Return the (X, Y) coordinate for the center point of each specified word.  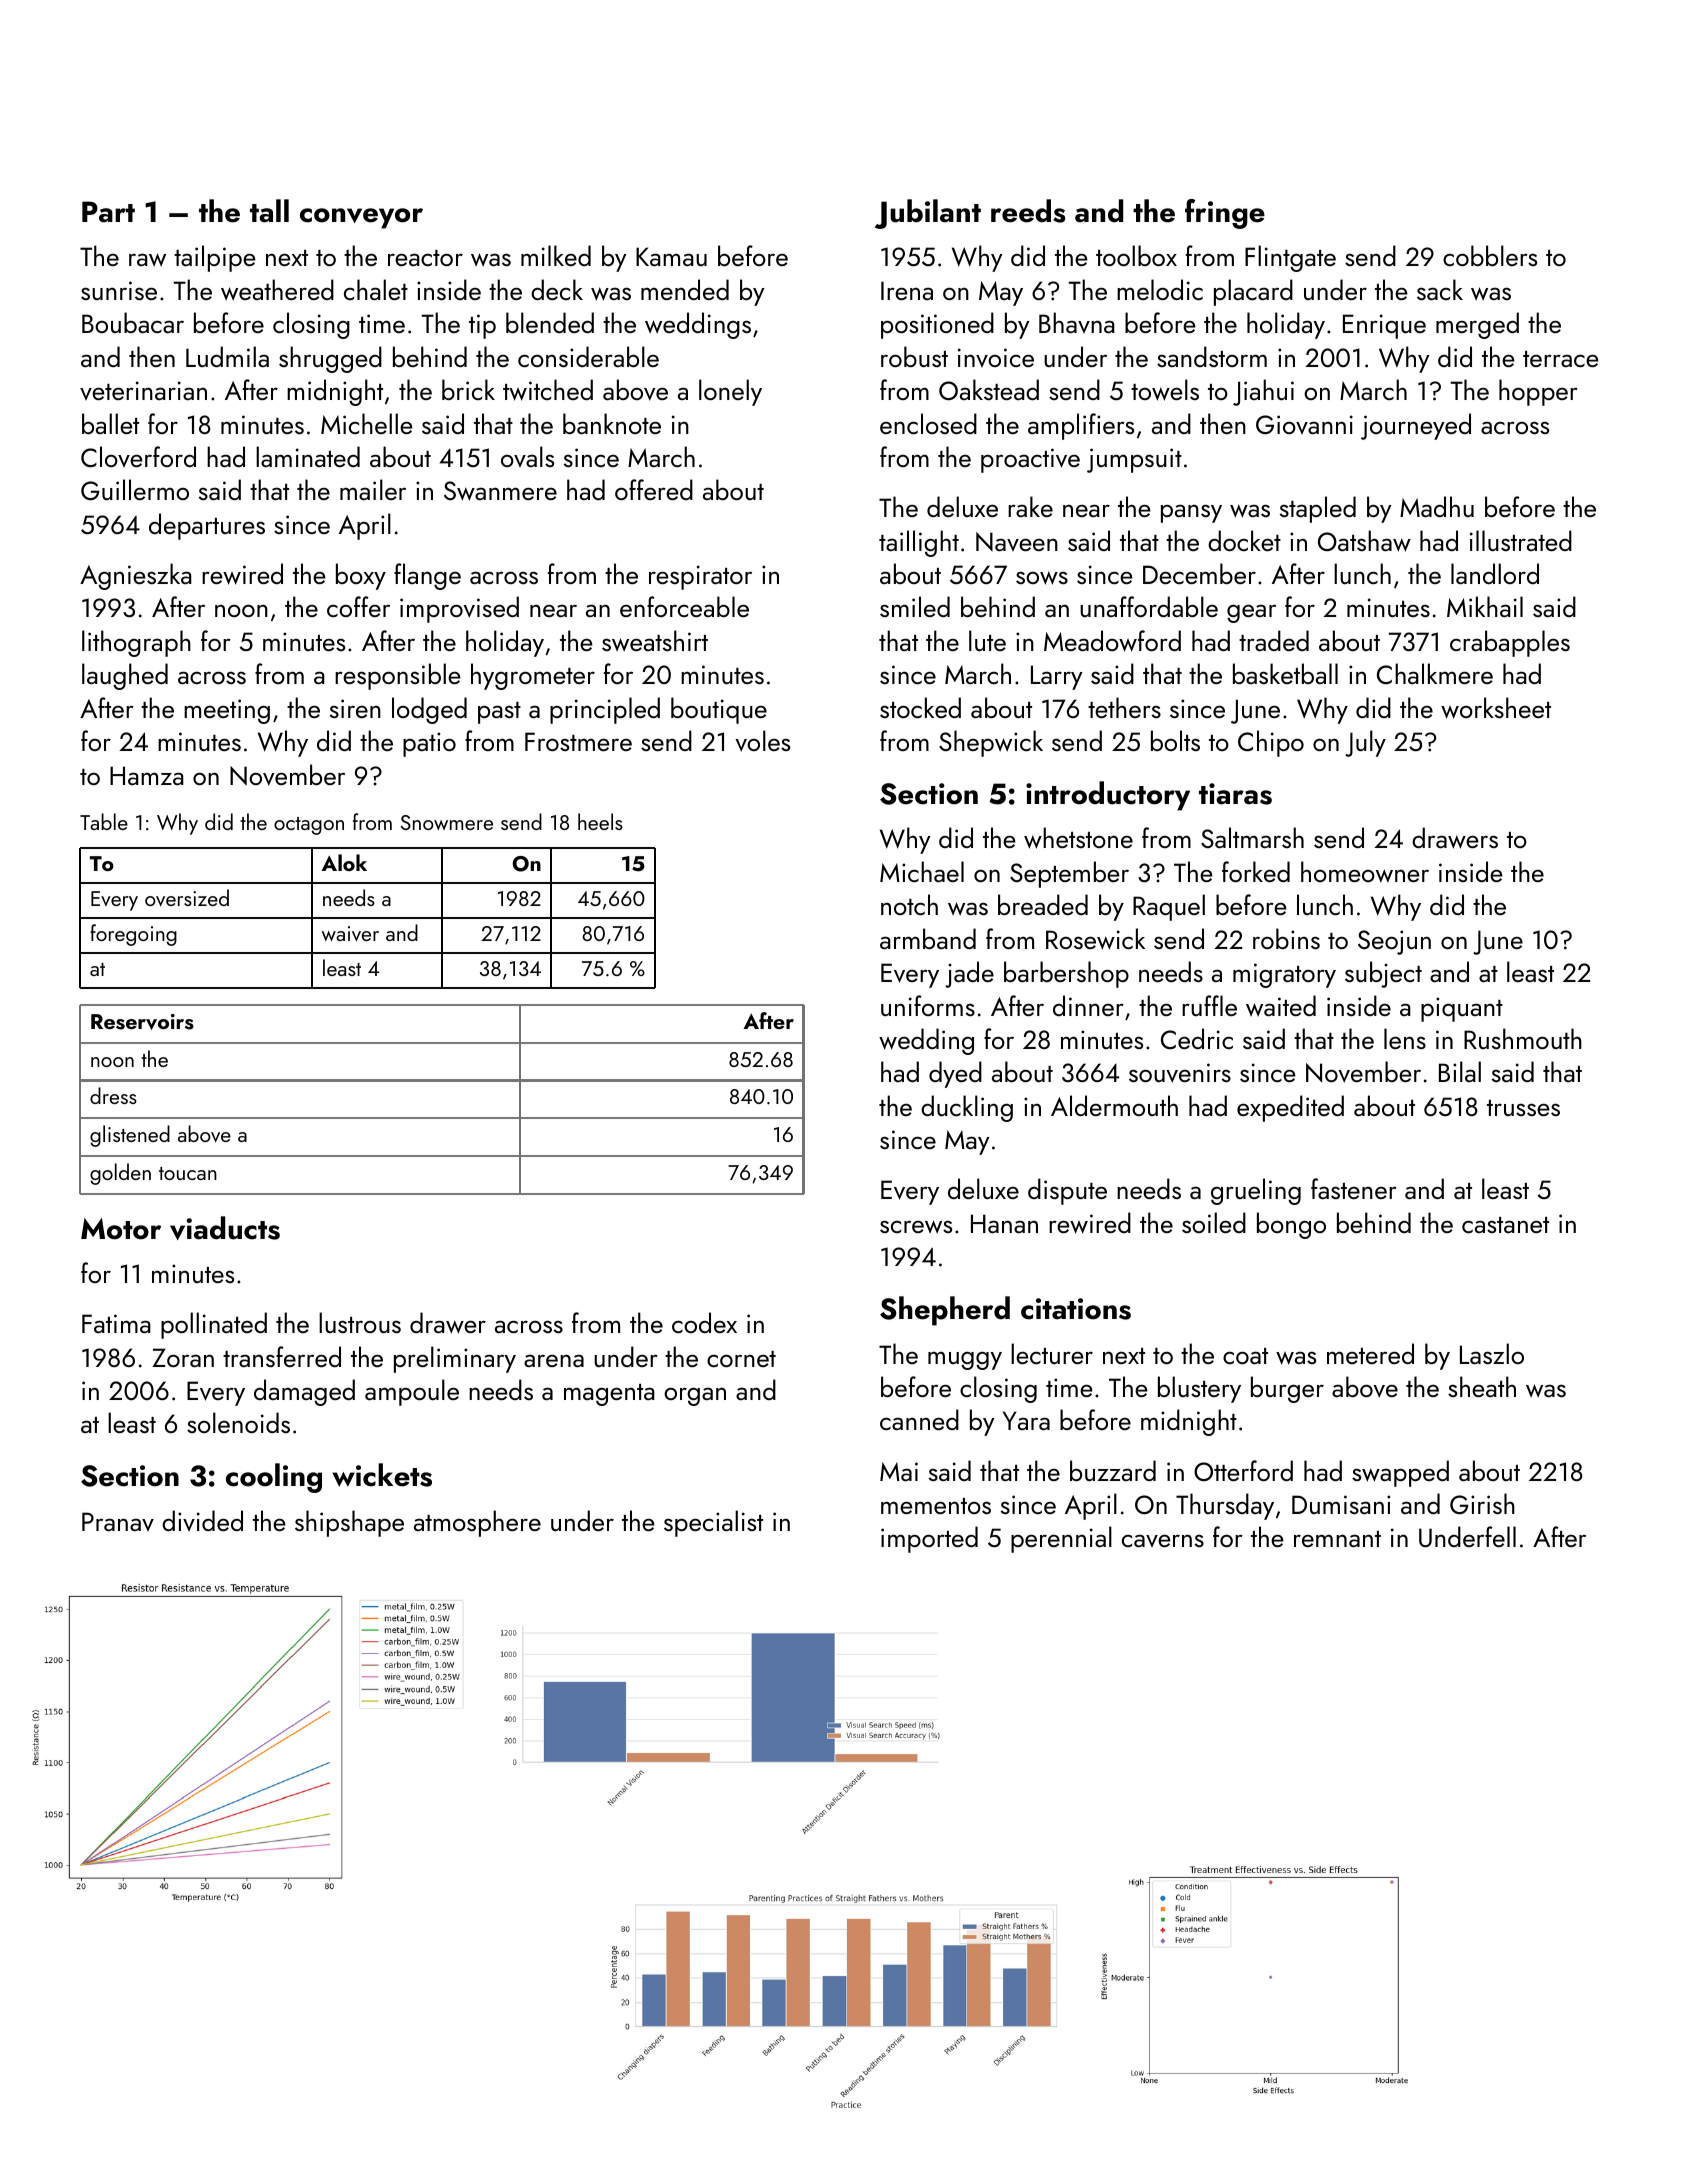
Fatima (116, 1323)
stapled (1318, 509)
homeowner (1365, 872)
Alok (344, 862)
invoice (996, 357)
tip (482, 326)
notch (909, 904)
